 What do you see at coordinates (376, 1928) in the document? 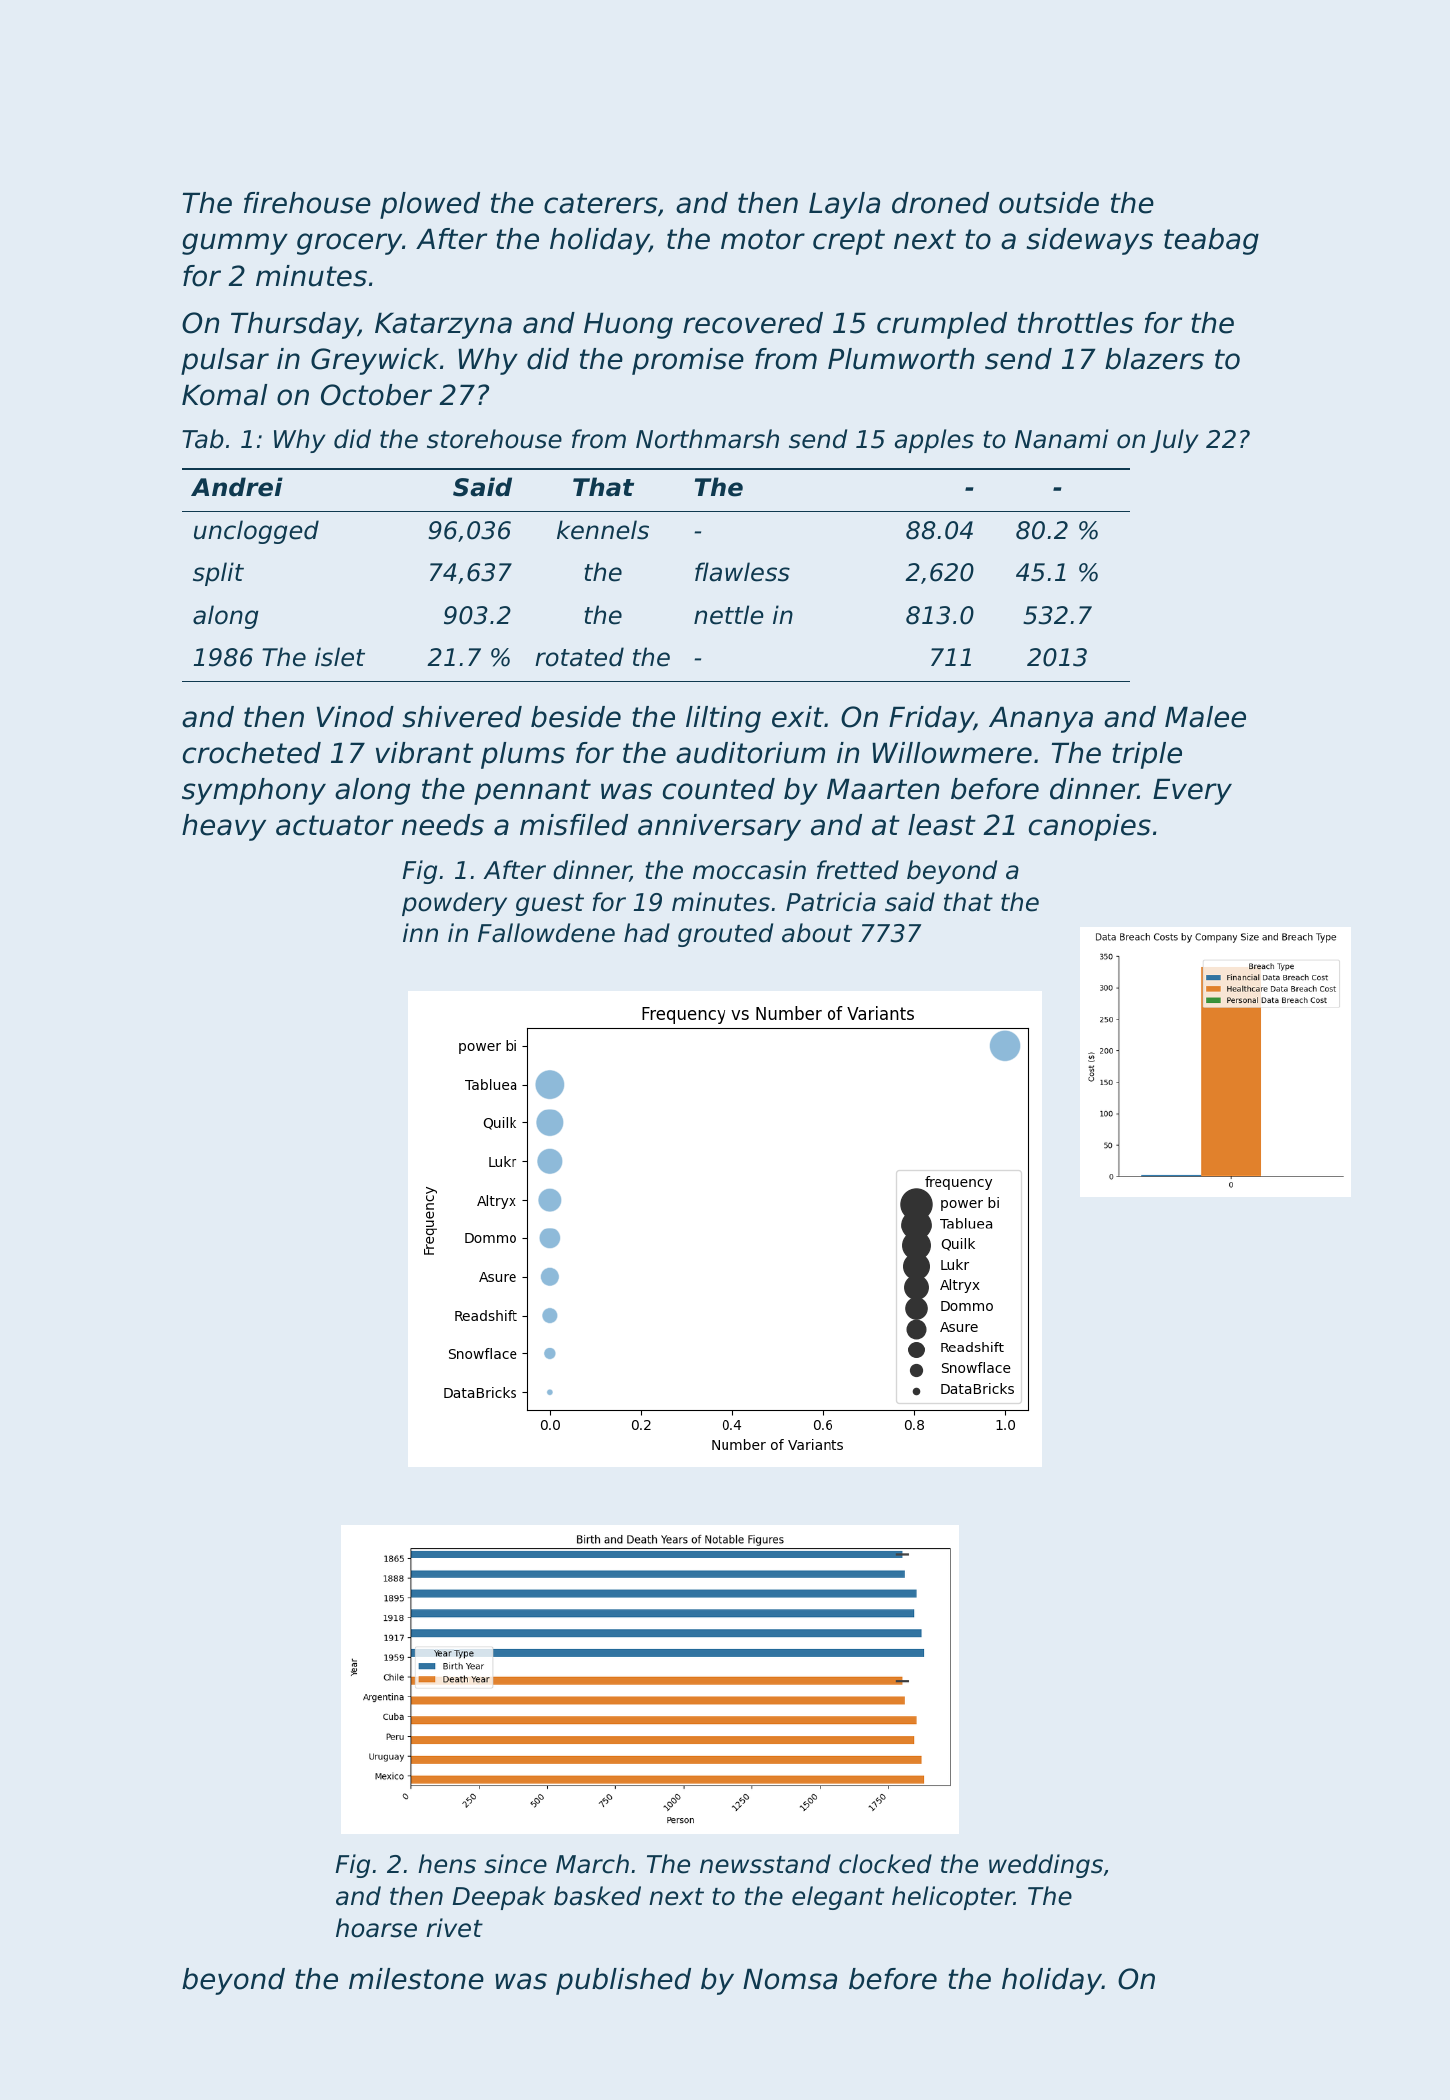
I see `hoarse` at bounding box center [376, 1928].
